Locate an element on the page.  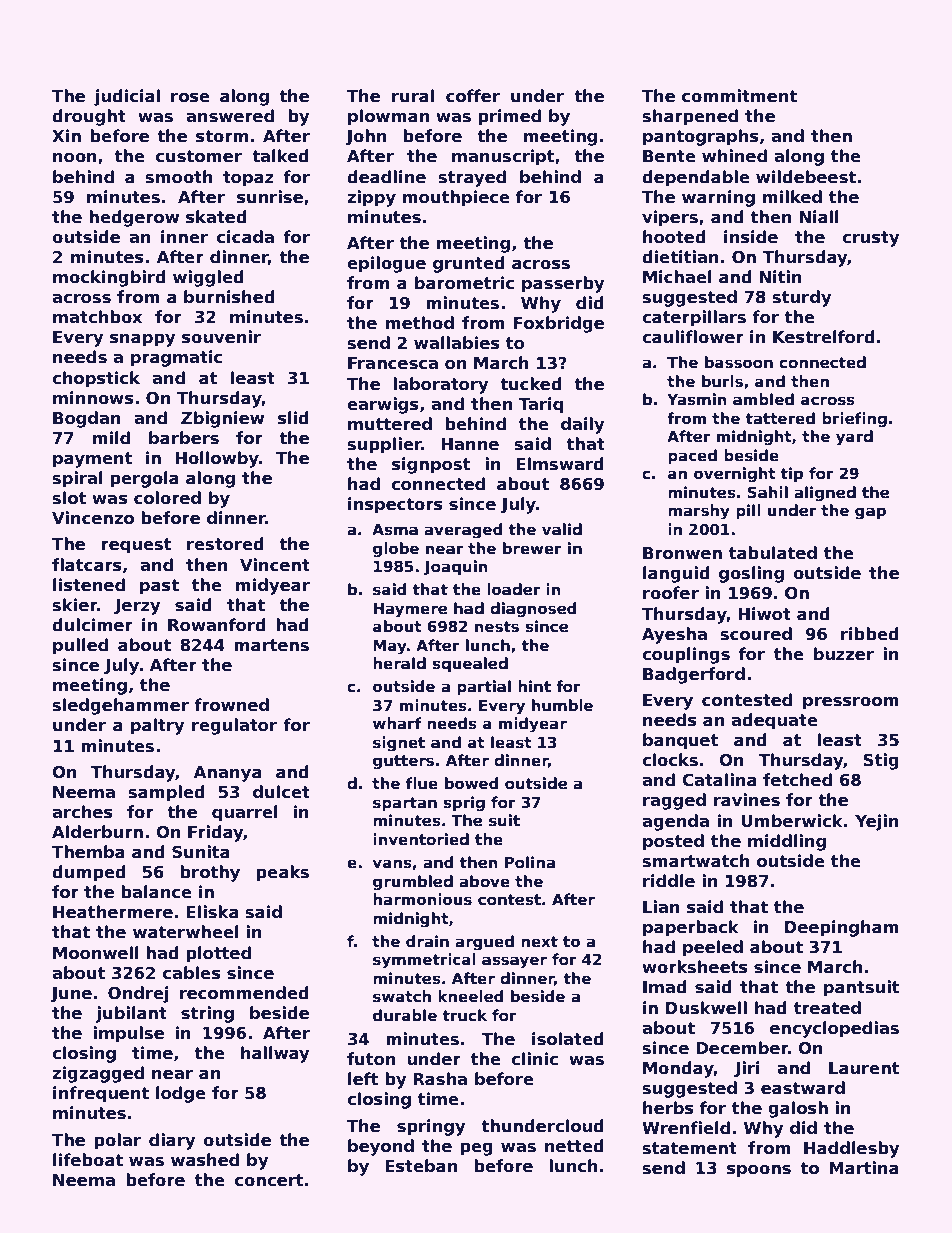
coffer is located at coordinates (473, 96).
